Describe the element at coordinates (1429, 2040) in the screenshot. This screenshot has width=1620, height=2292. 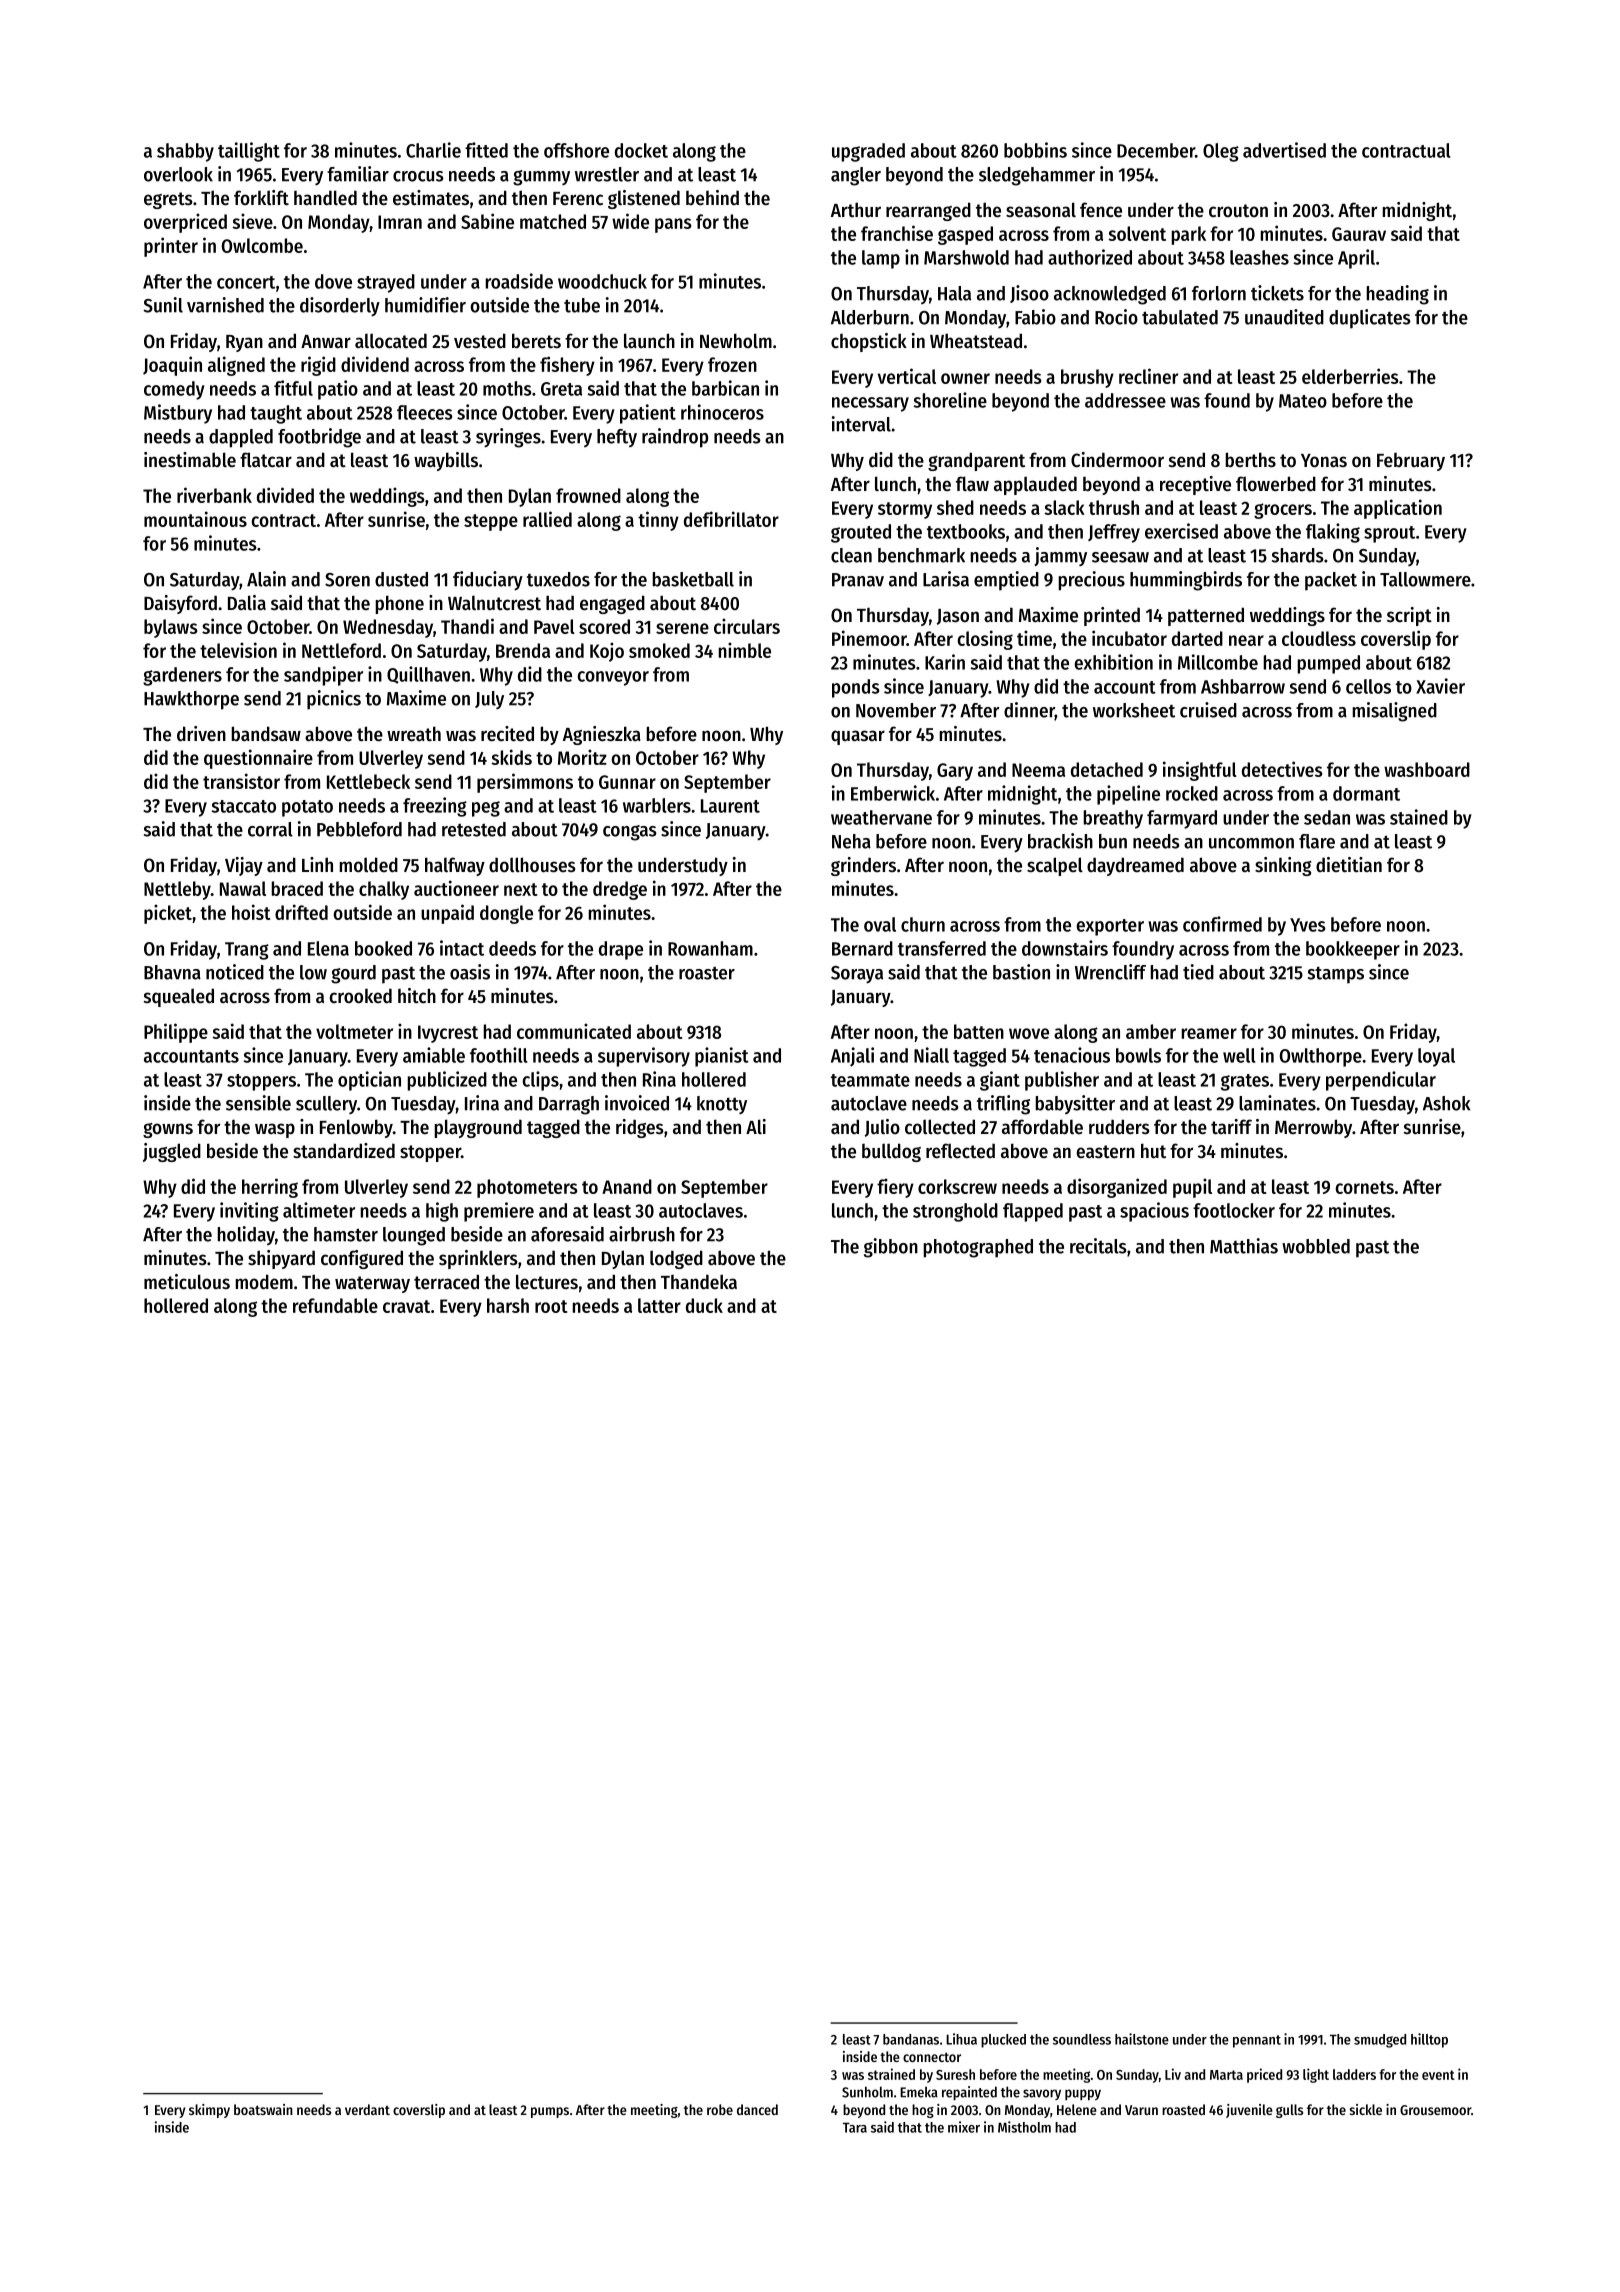
I see `hilltop` at that location.
